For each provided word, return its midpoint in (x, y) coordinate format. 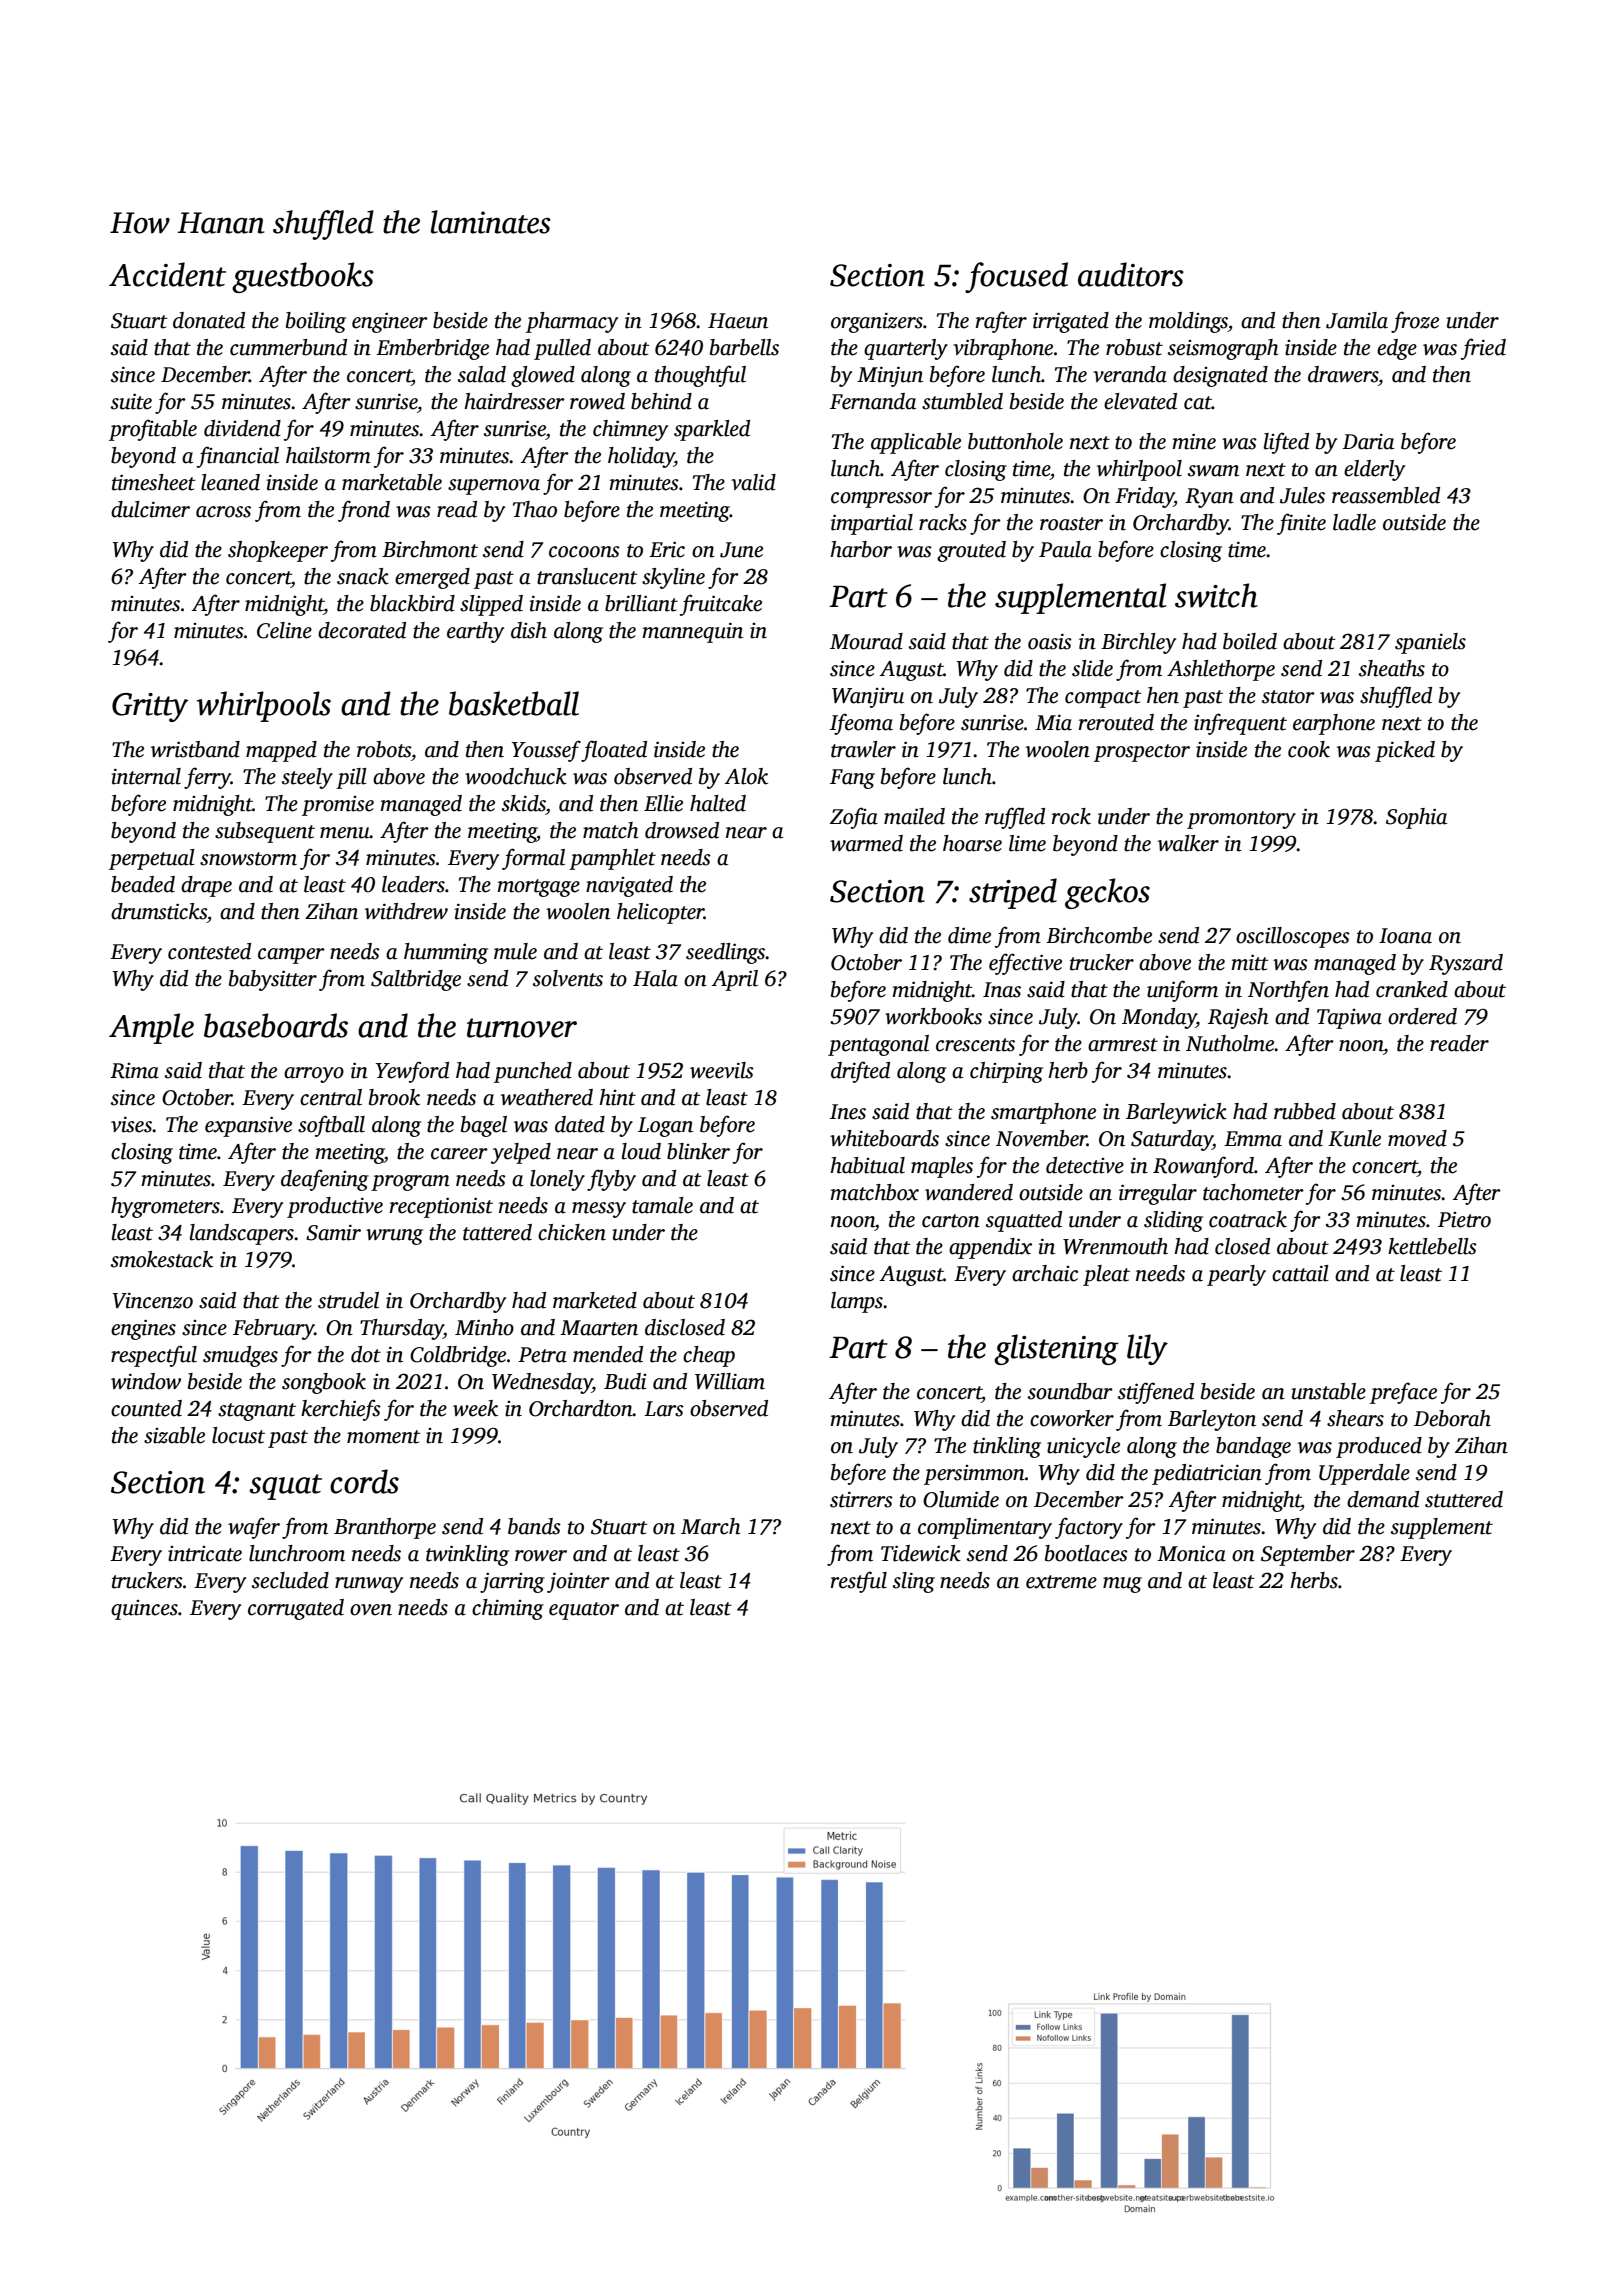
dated (580, 1124)
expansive (248, 1126)
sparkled (712, 430)
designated (1220, 376)
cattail (1300, 1273)
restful (859, 1582)
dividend (242, 428)
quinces (144, 1610)
